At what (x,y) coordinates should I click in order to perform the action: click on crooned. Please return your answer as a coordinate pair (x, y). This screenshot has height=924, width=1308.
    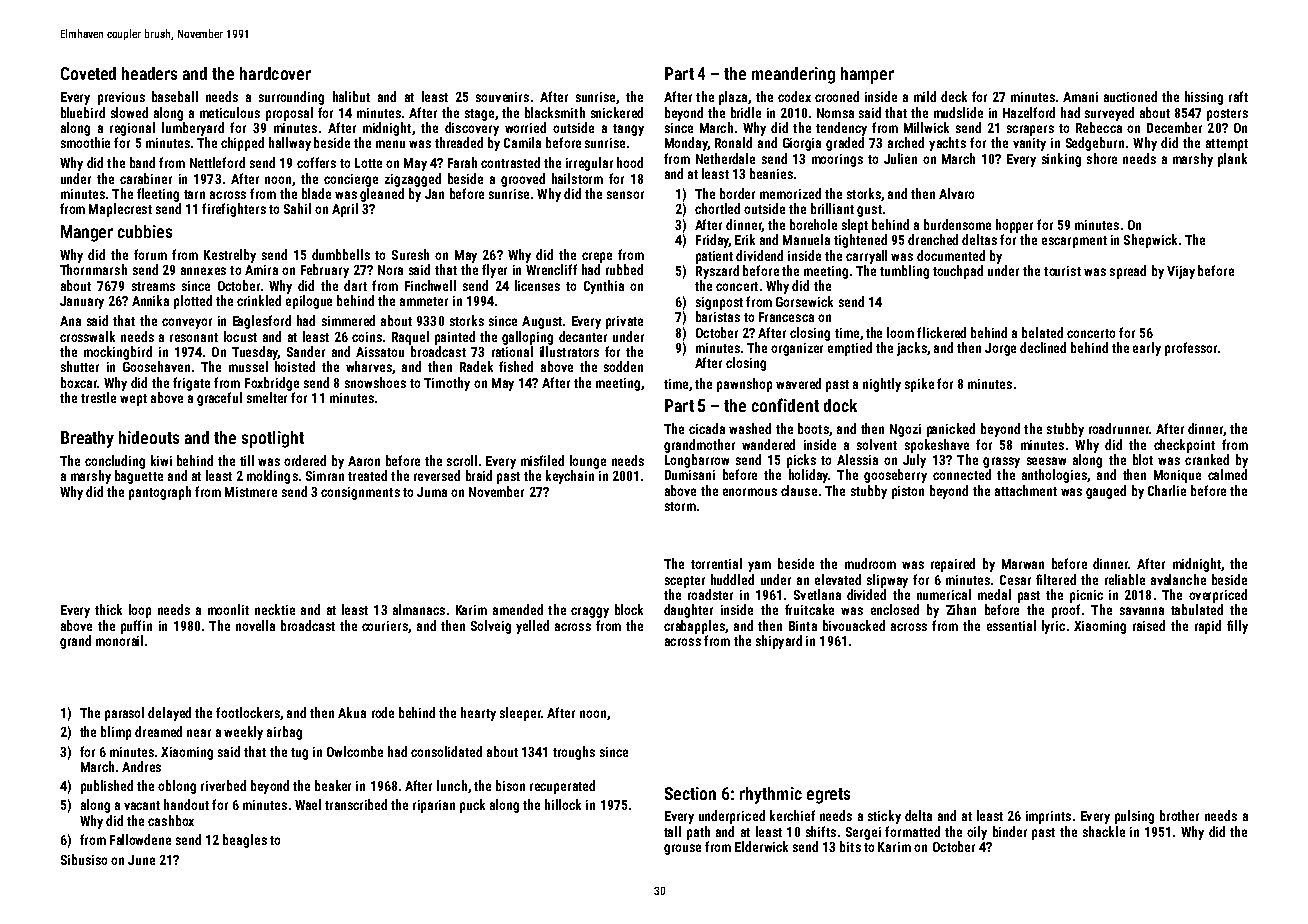
    Looking at the image, I should click on (837, 96).
